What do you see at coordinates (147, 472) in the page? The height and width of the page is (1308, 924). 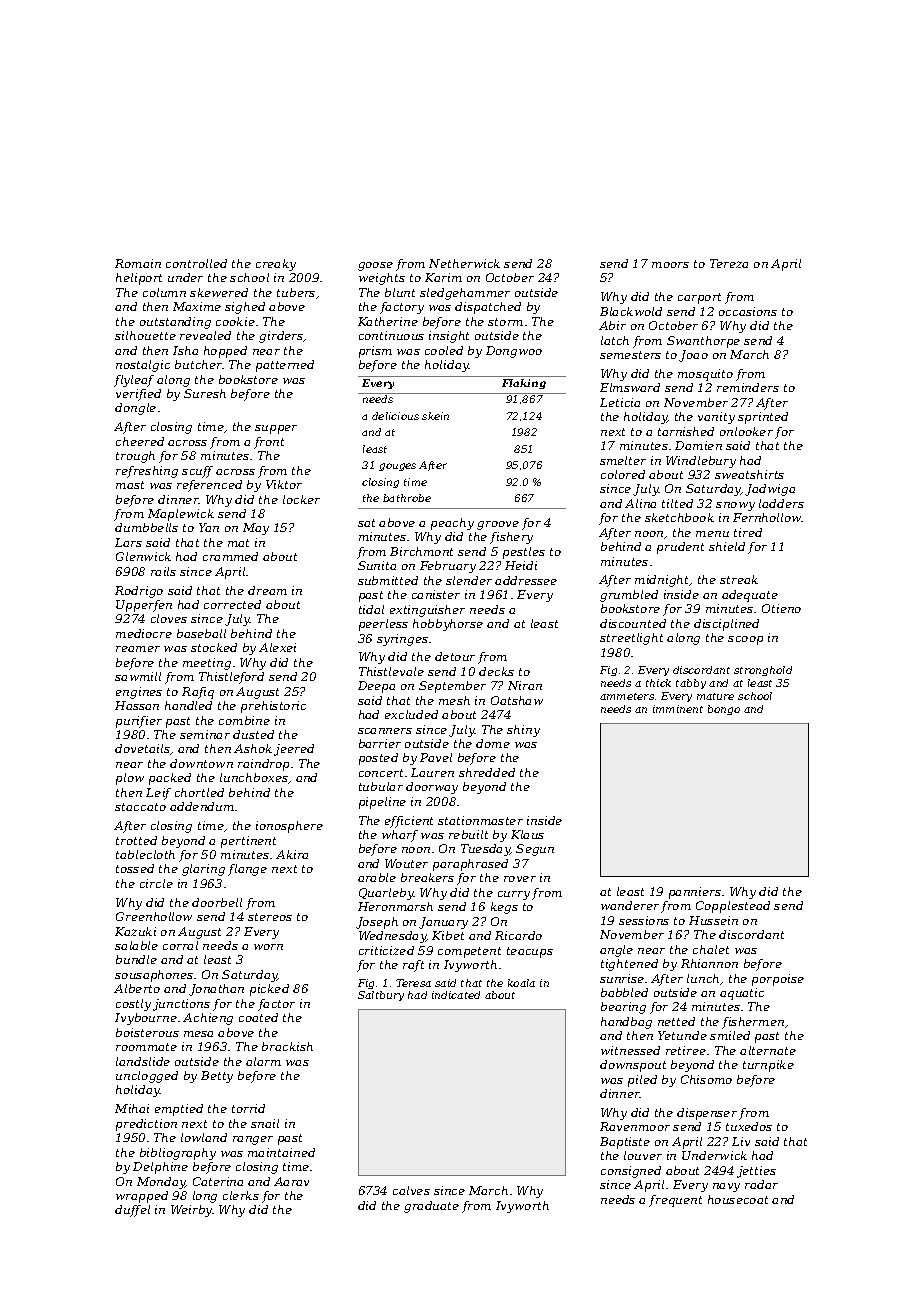 I see `refreshing` at bounding box center [147, 472].
